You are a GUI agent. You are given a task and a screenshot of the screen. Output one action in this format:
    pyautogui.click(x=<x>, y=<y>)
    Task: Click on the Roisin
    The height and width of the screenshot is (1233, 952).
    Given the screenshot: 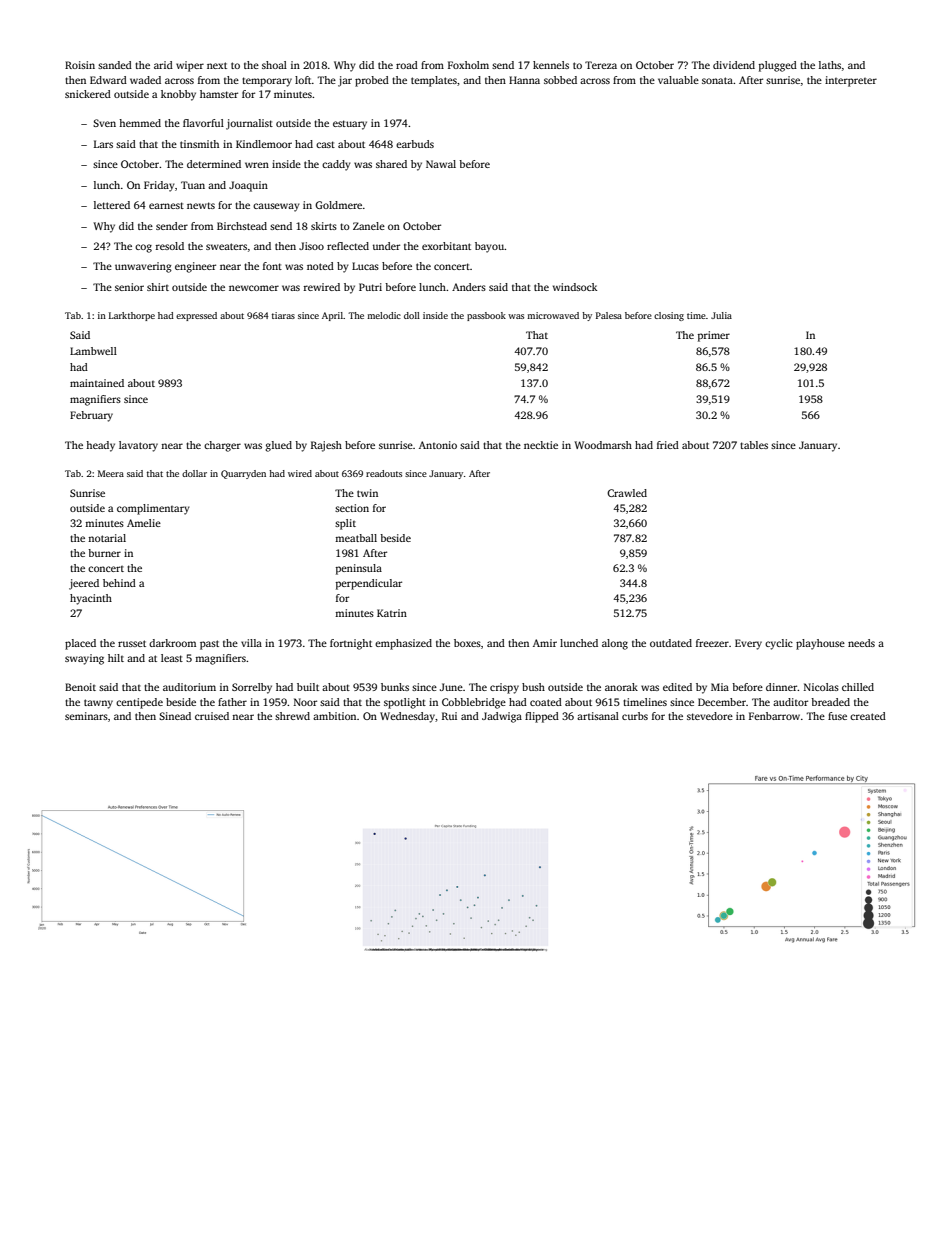 What is the action you would take?
    pyautogui.click(x=80, y=65)
